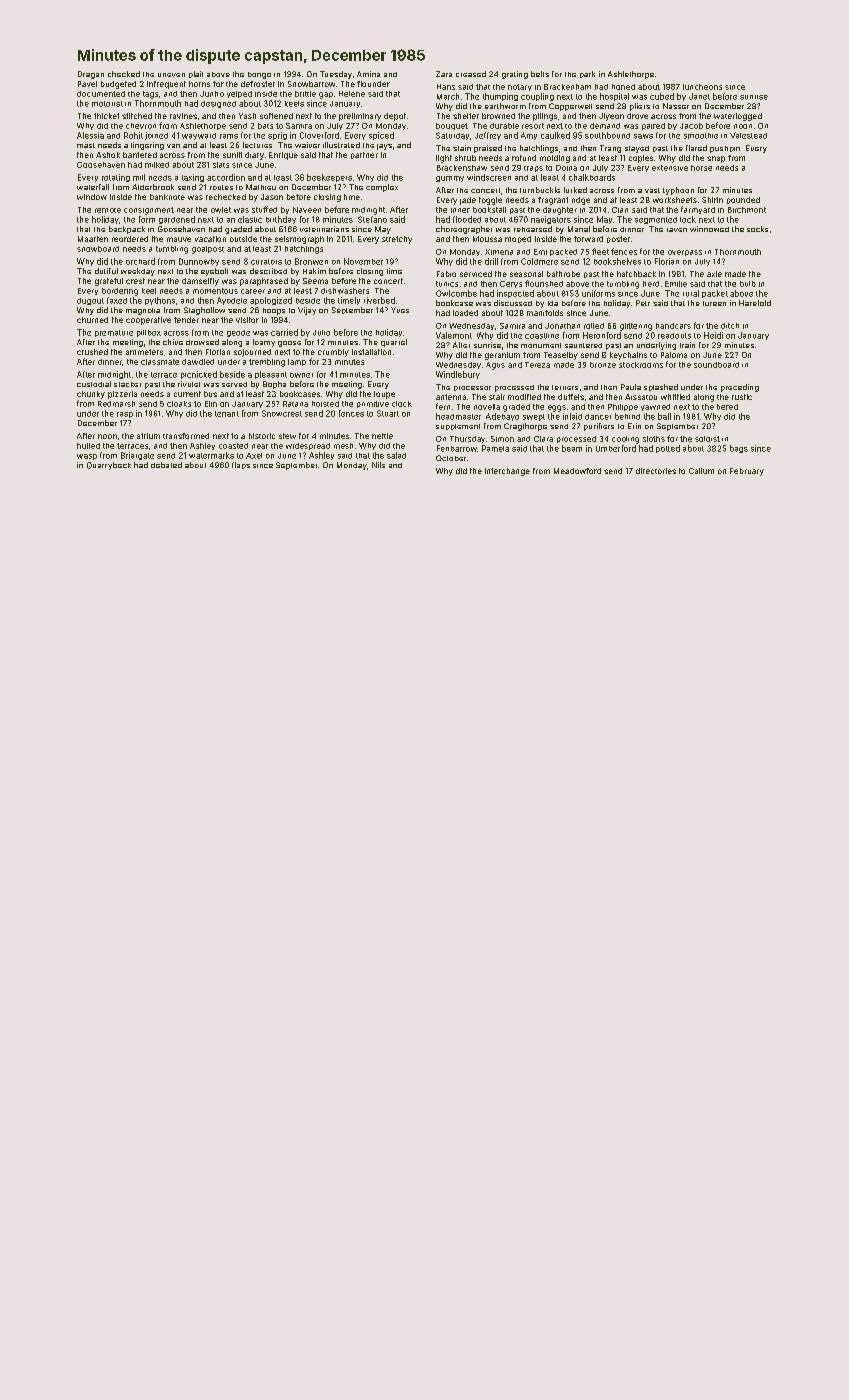 This screenshot has width=849, height=1400. Describe the element at coordinates (148, 436) in the screenshot. I see `atrium` at that location.
